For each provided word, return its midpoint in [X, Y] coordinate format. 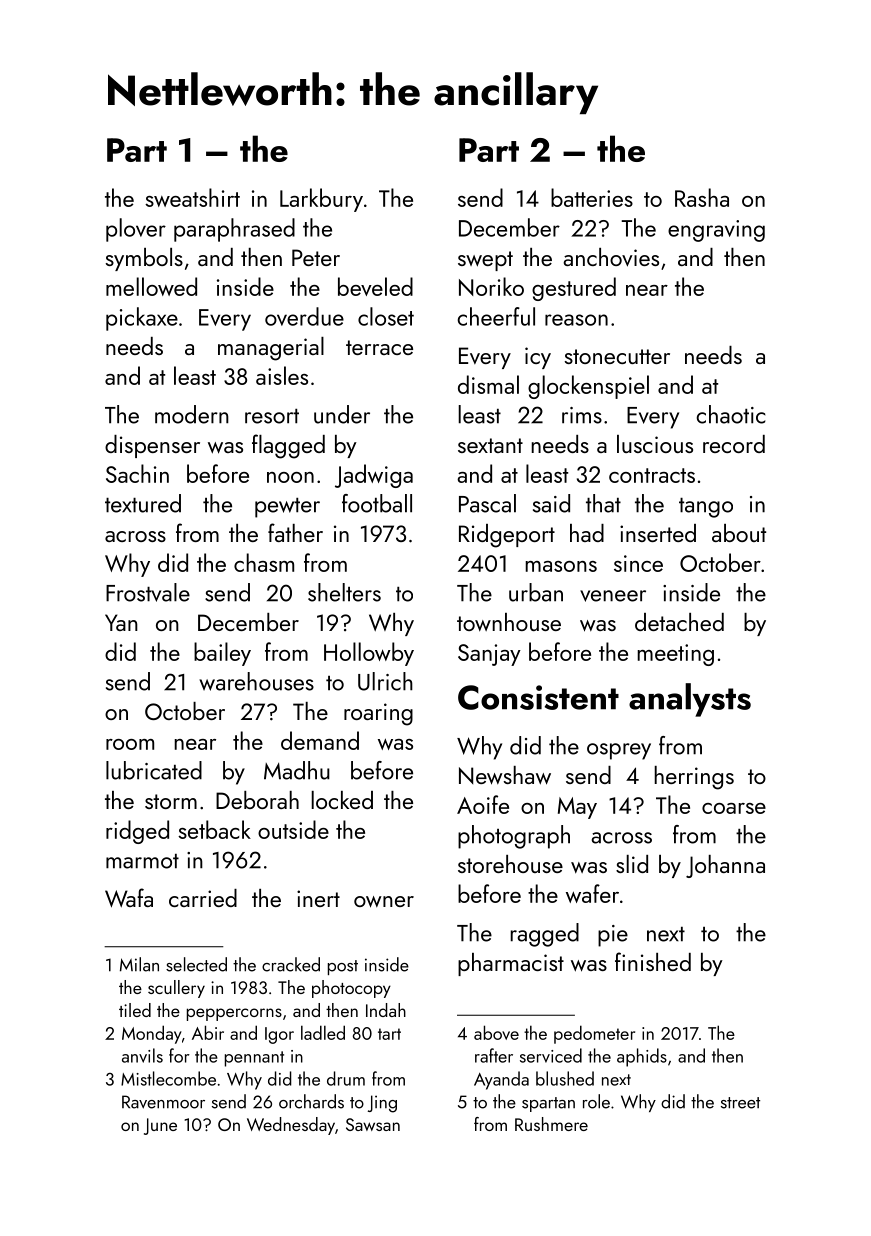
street [740, 1103]
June [160, 1126]
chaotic [731, 414]
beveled [375, 286]
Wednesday [291, 1126]
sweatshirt [192, 197]
